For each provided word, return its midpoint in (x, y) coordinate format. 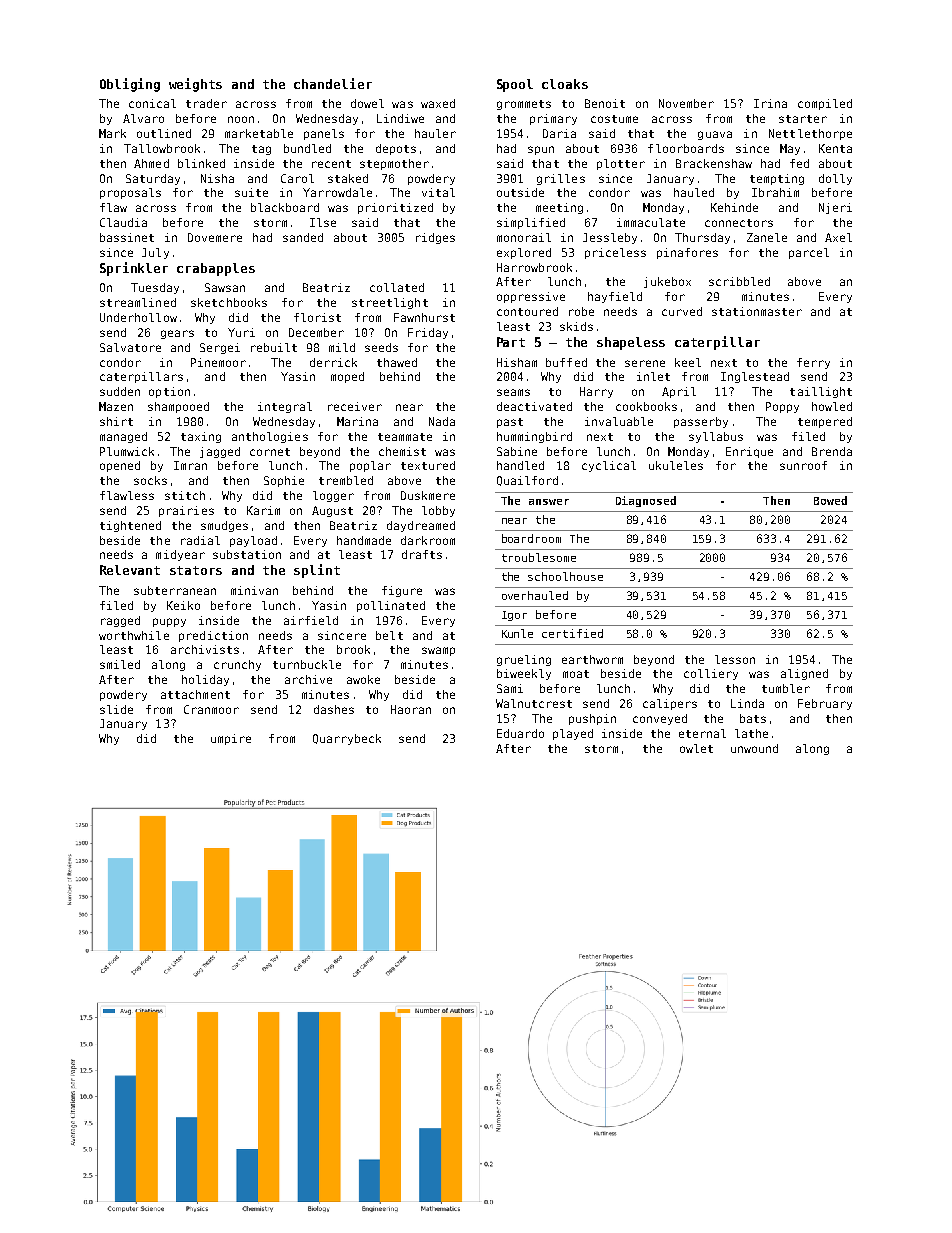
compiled (825, 104)
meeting (559, 208)
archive (308, 679)
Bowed (830, 500)
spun (541, 150)
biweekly (524, 674)
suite (251, 192)
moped (347, 377)
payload (253, 541)
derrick (333, 362)
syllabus (716, 437)
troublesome (539, 557)
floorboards (686, 148)
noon (241, 119)
